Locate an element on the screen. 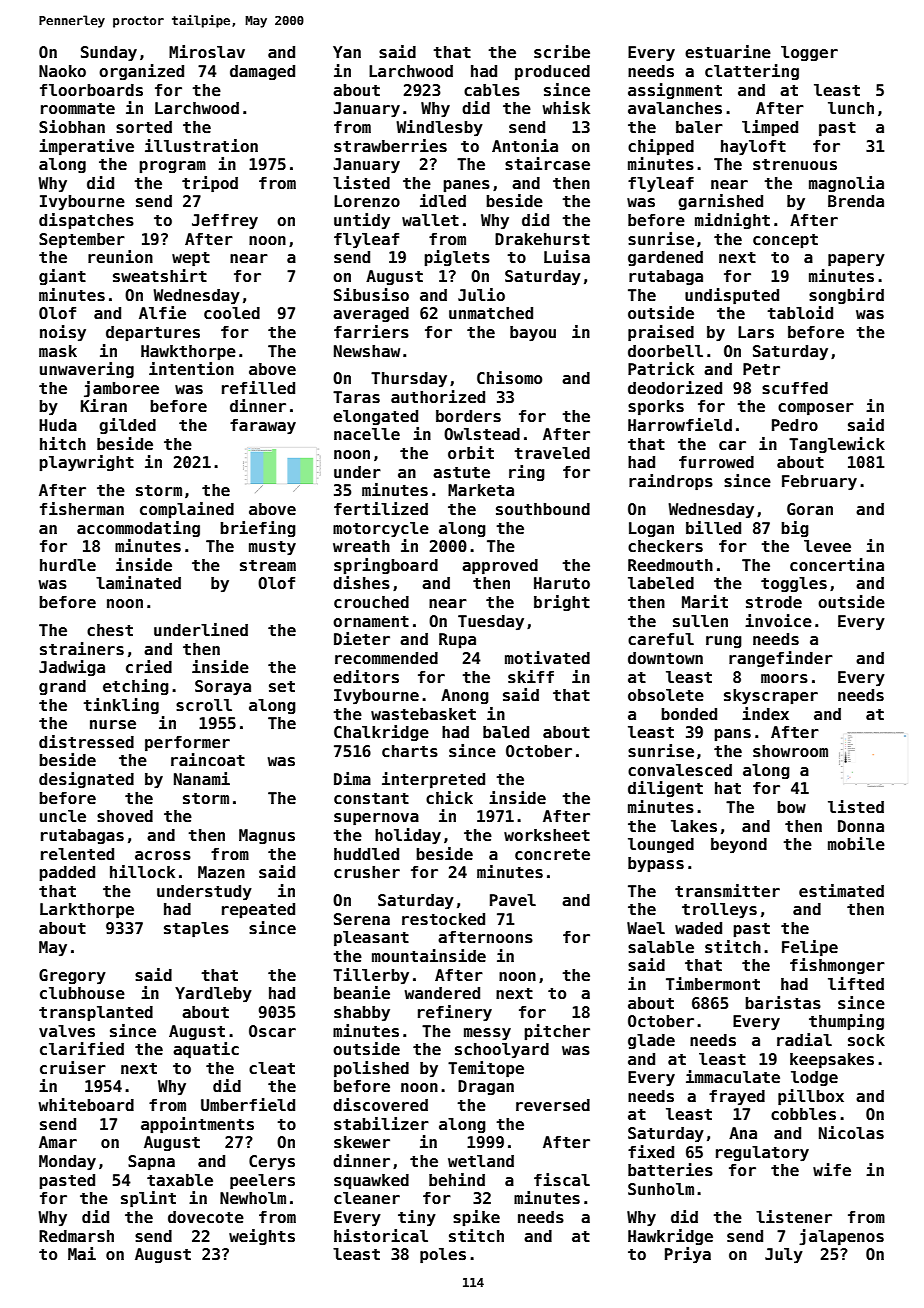 This screenshot has width=924, height=1308. Mai is located at coordinates (82, 1253).
